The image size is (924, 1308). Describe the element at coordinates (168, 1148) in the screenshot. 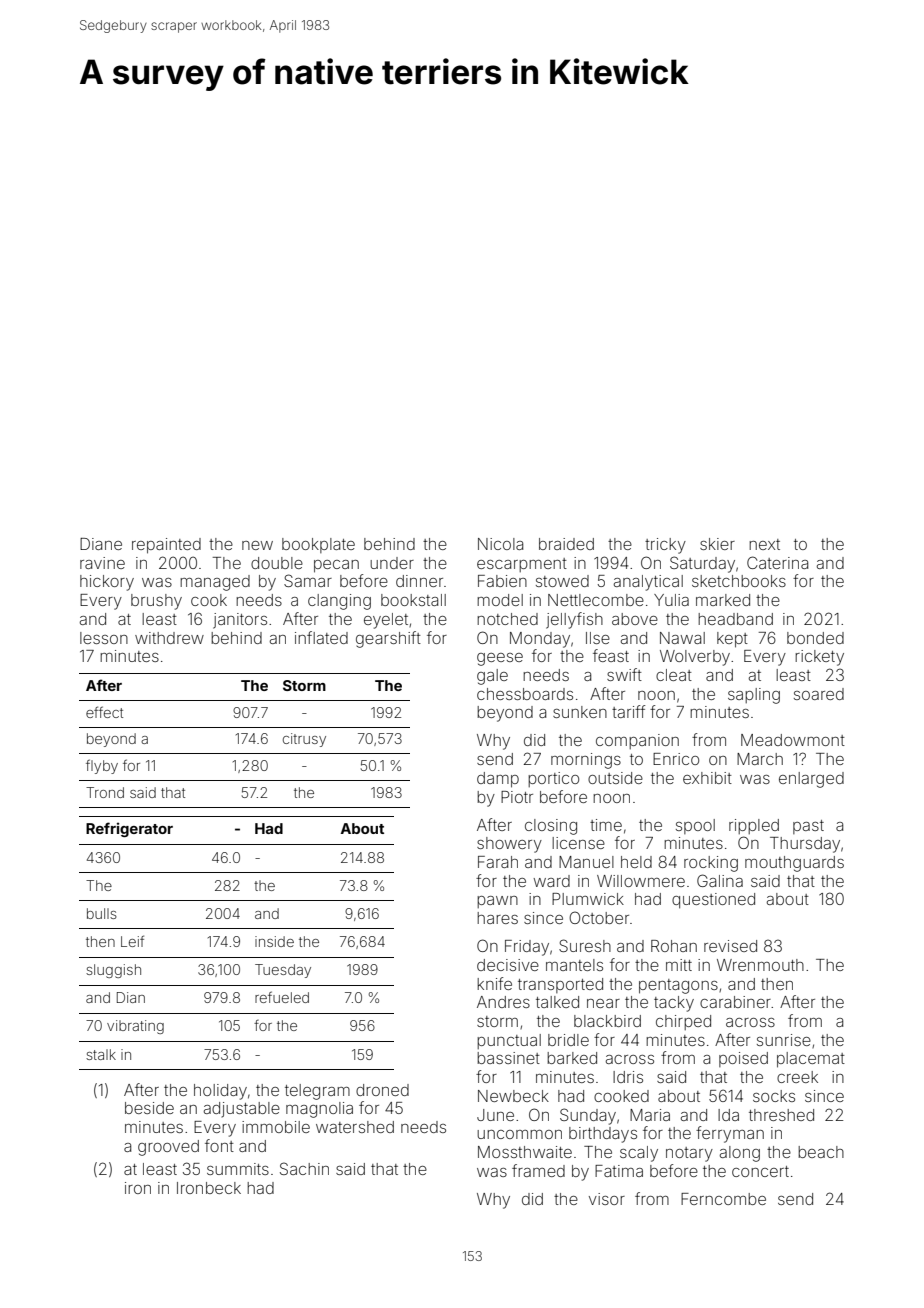

I see `grooved` at that location.
